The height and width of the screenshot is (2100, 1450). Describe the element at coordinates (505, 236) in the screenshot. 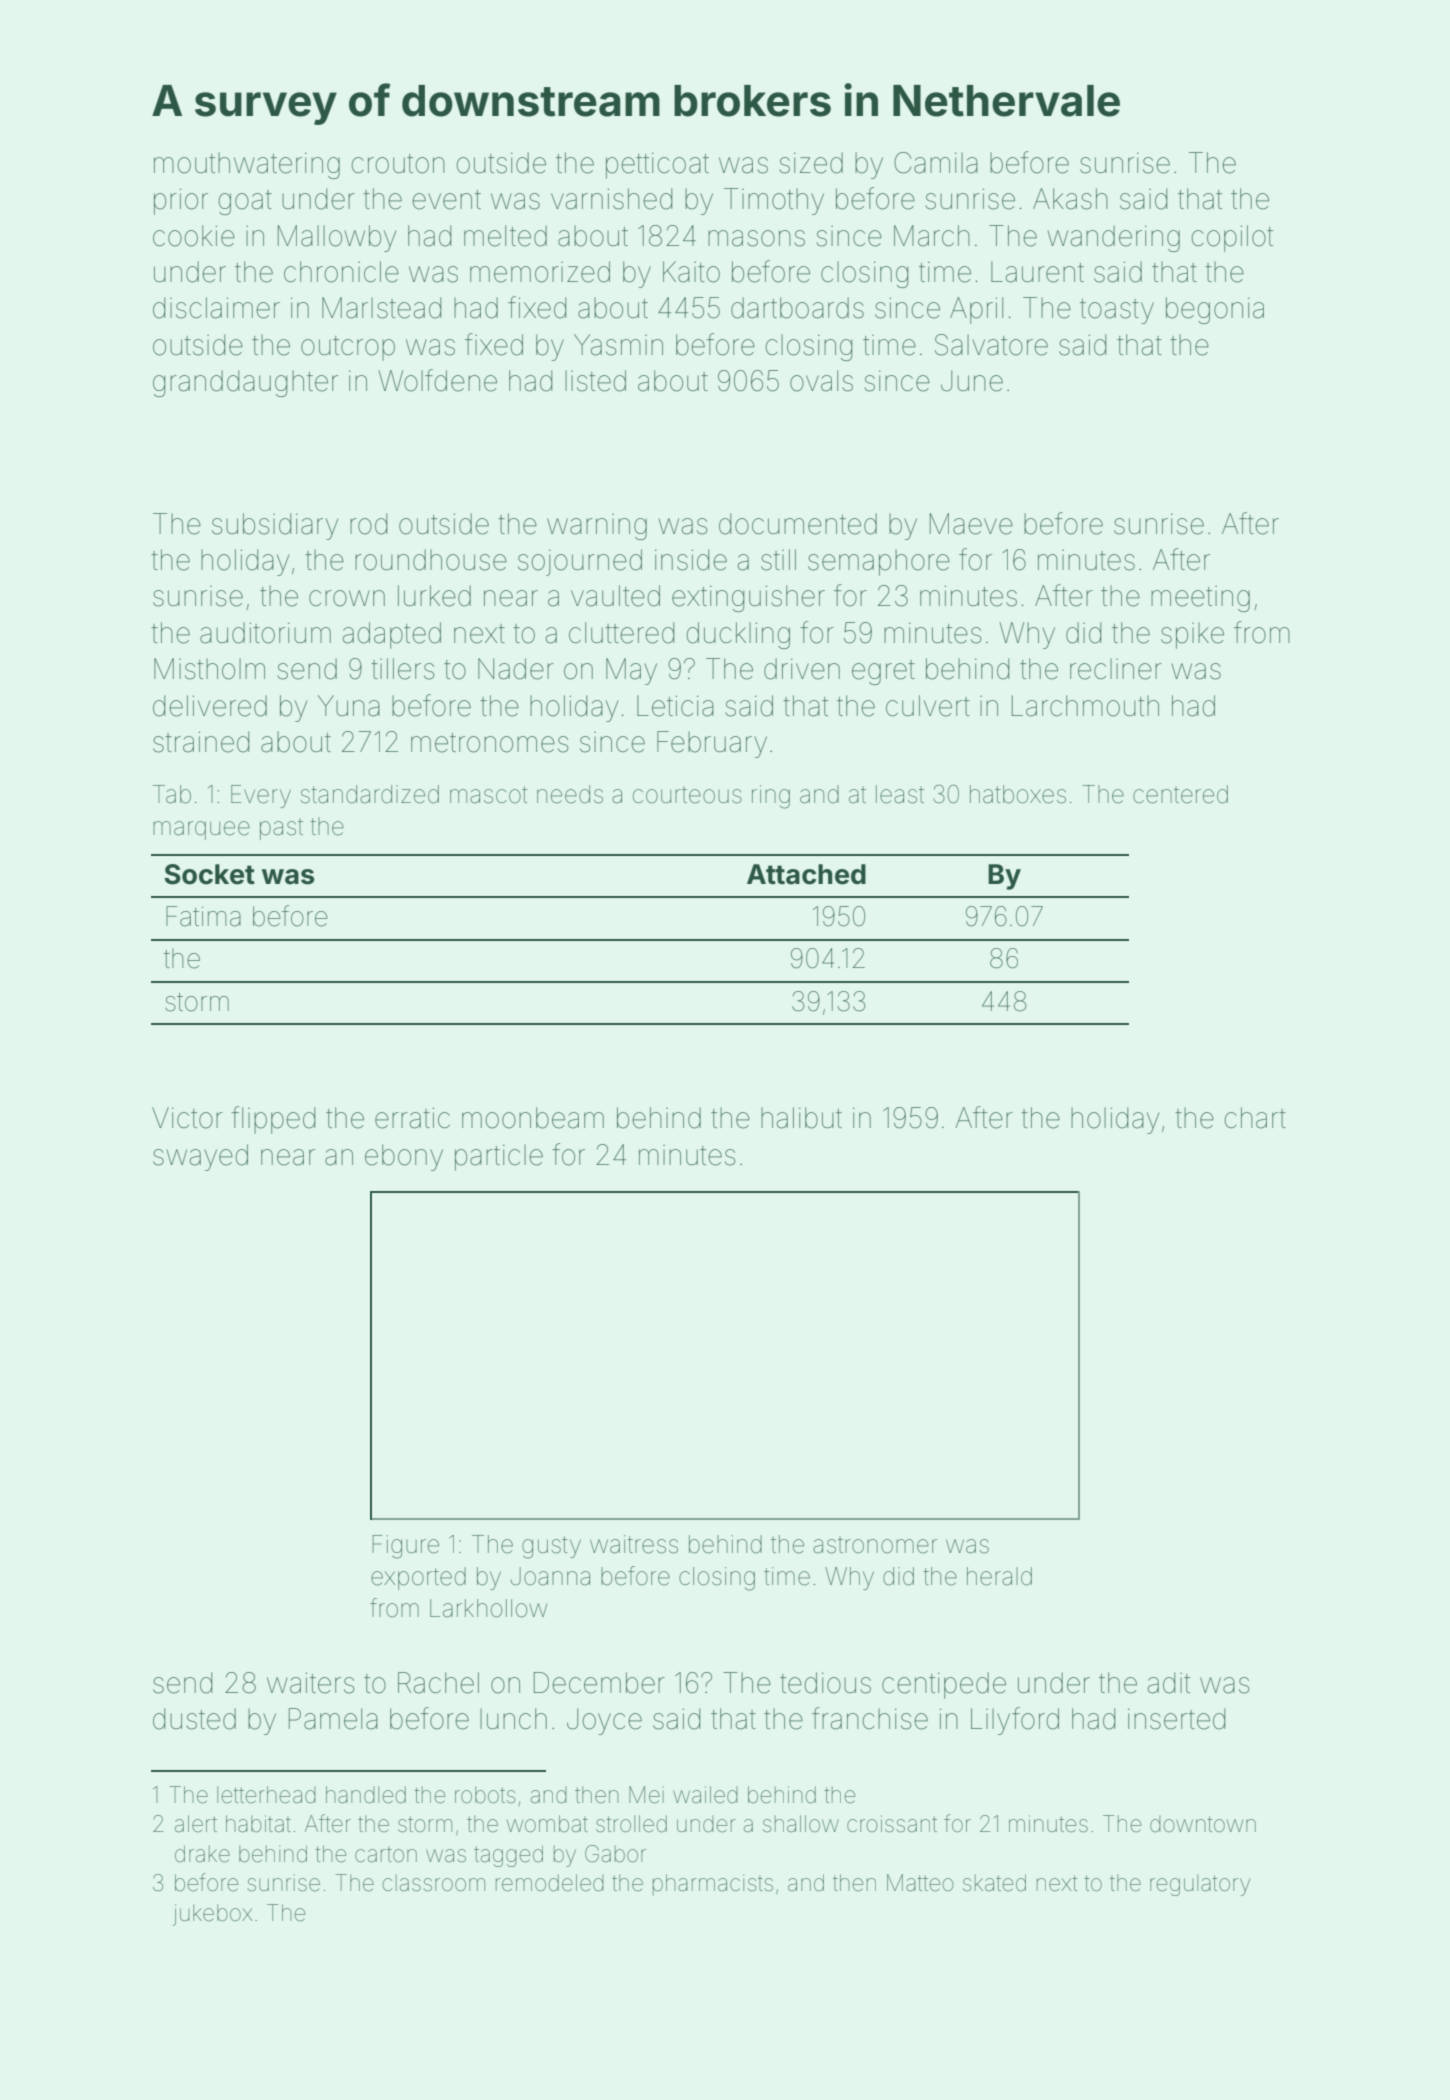

I see `melted` at that location.
